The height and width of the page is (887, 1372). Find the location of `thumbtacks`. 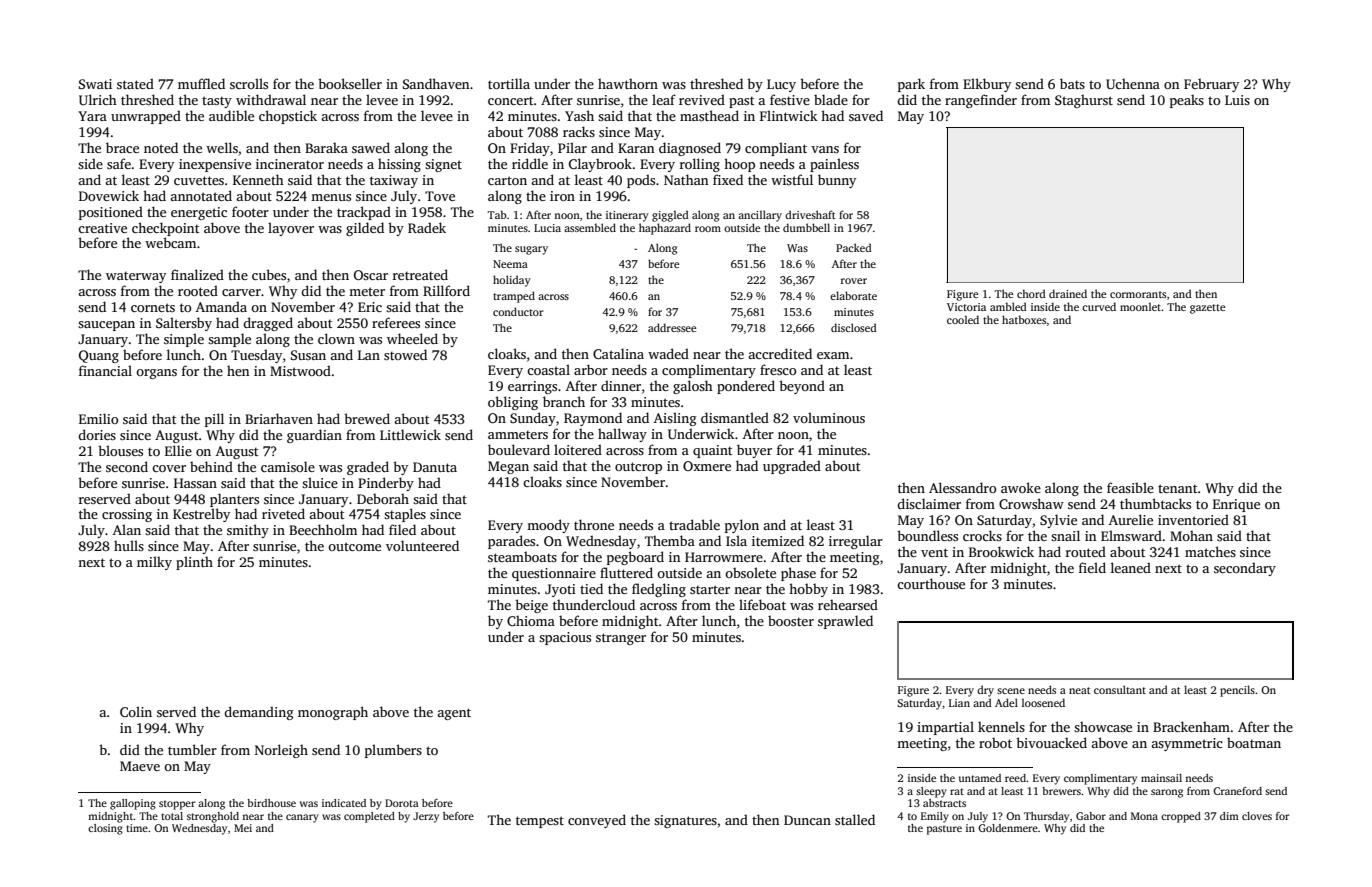

thumbtacks is located at coordinates (1155, 503).
